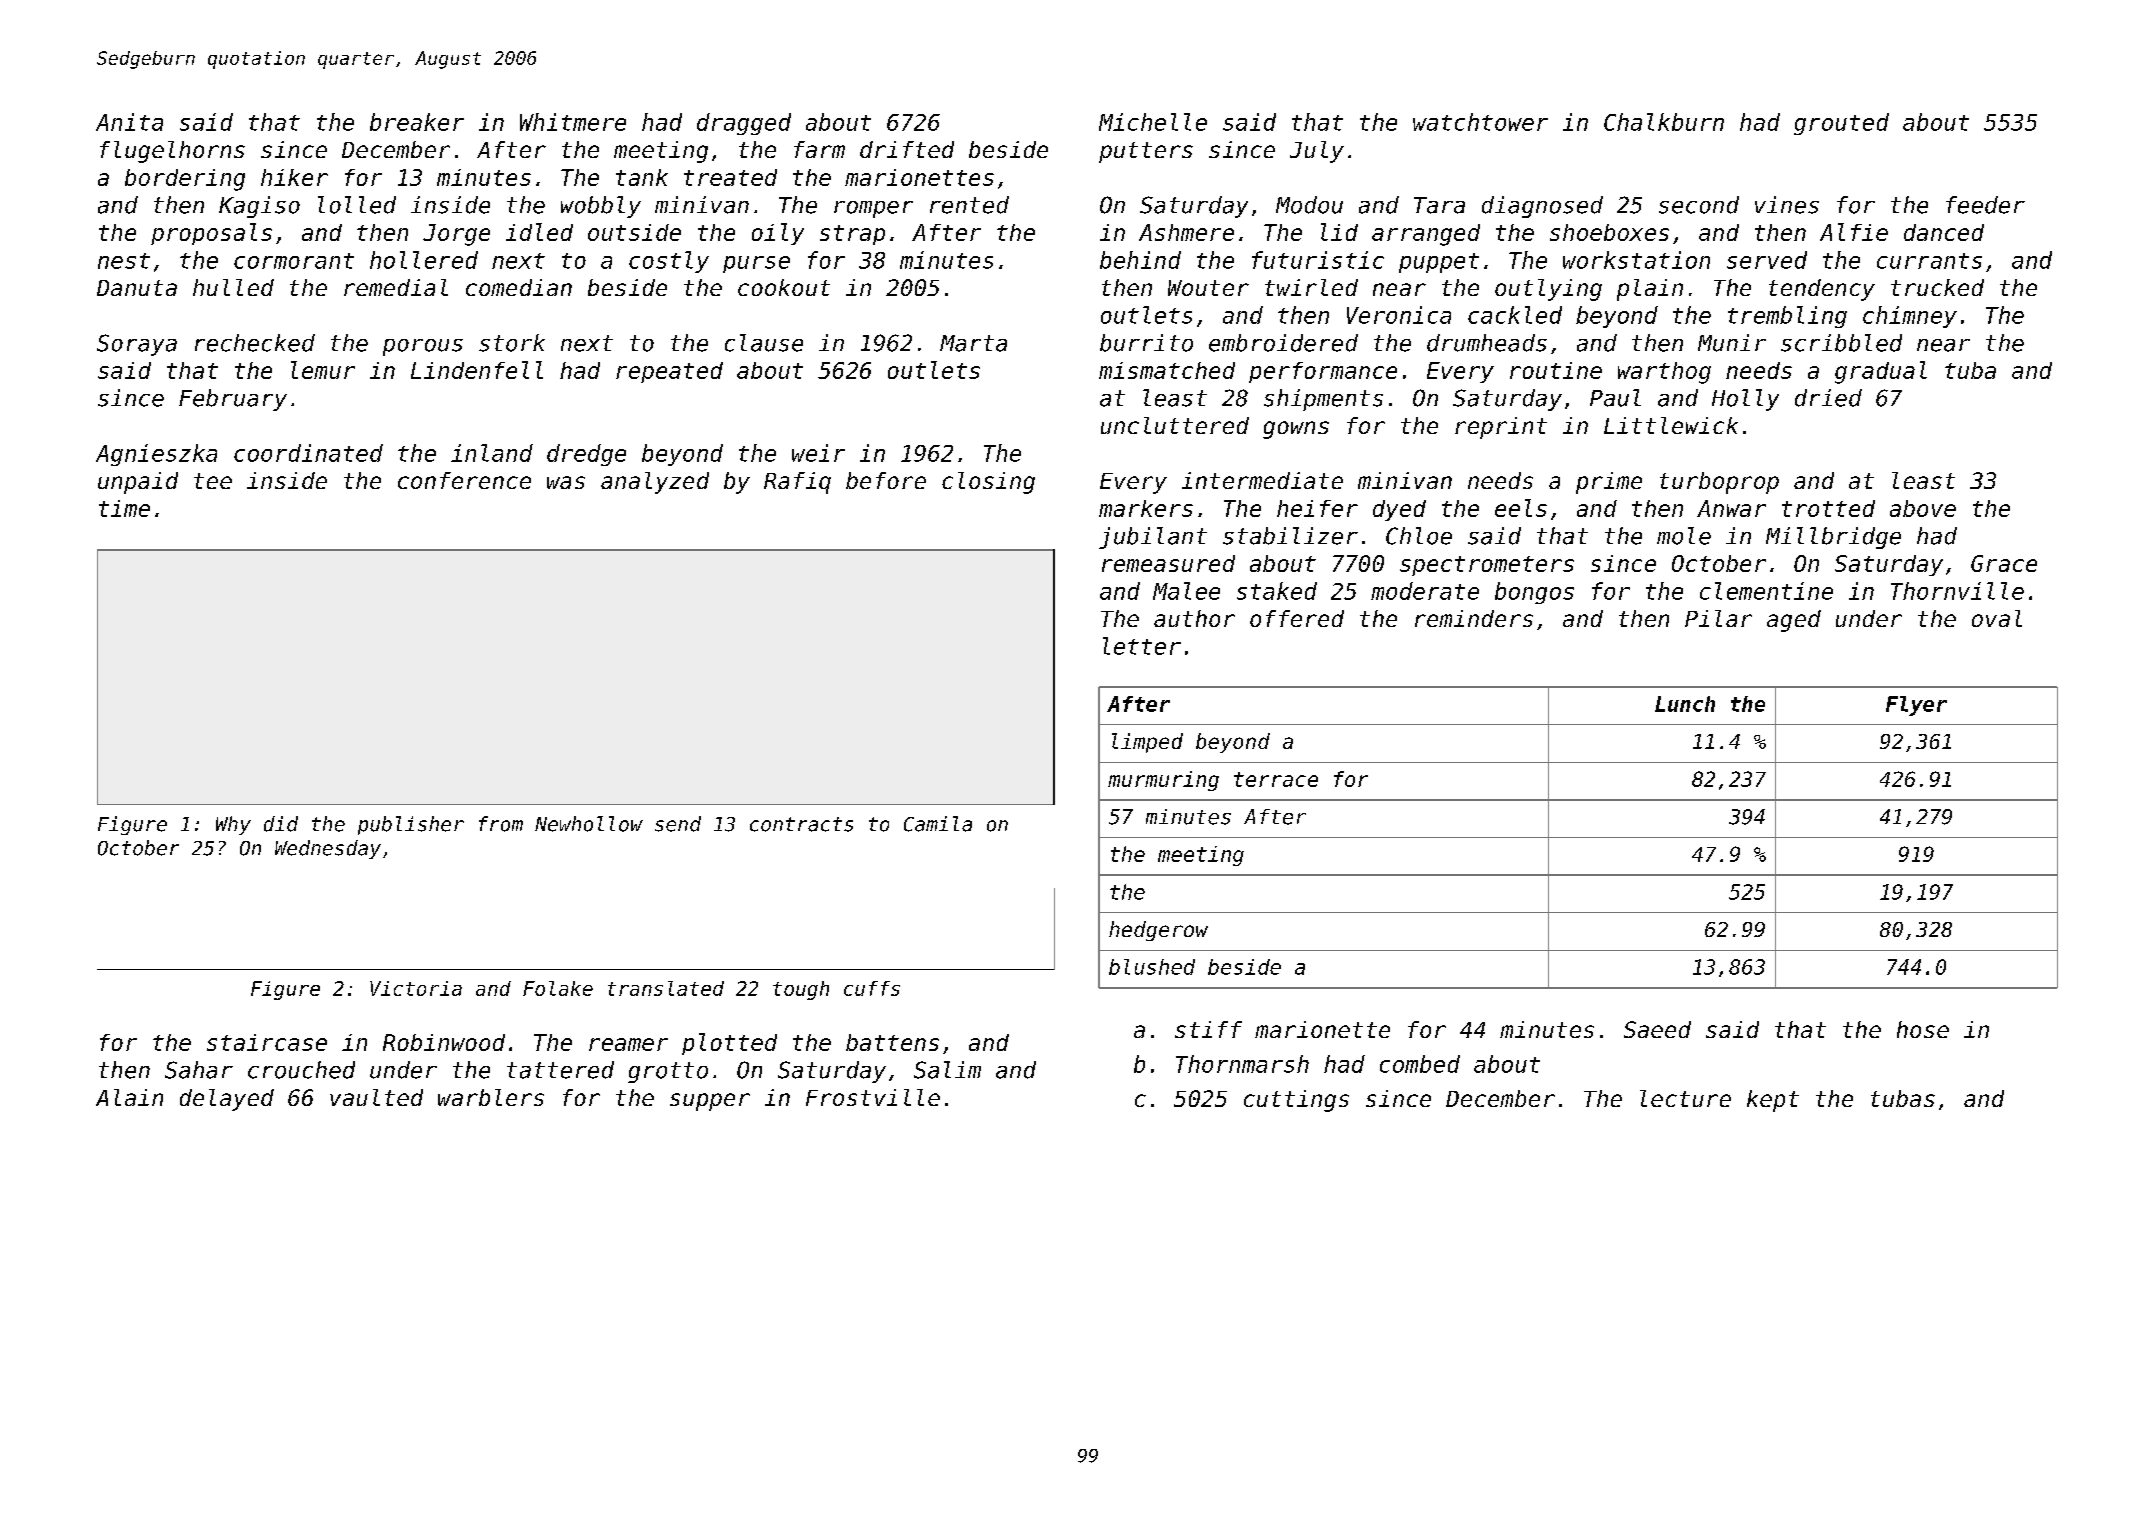 The height and width of the page is (1523, 2154). Describe the element at coordinates (1146, 508) in the page. I see `markers` at that location.
